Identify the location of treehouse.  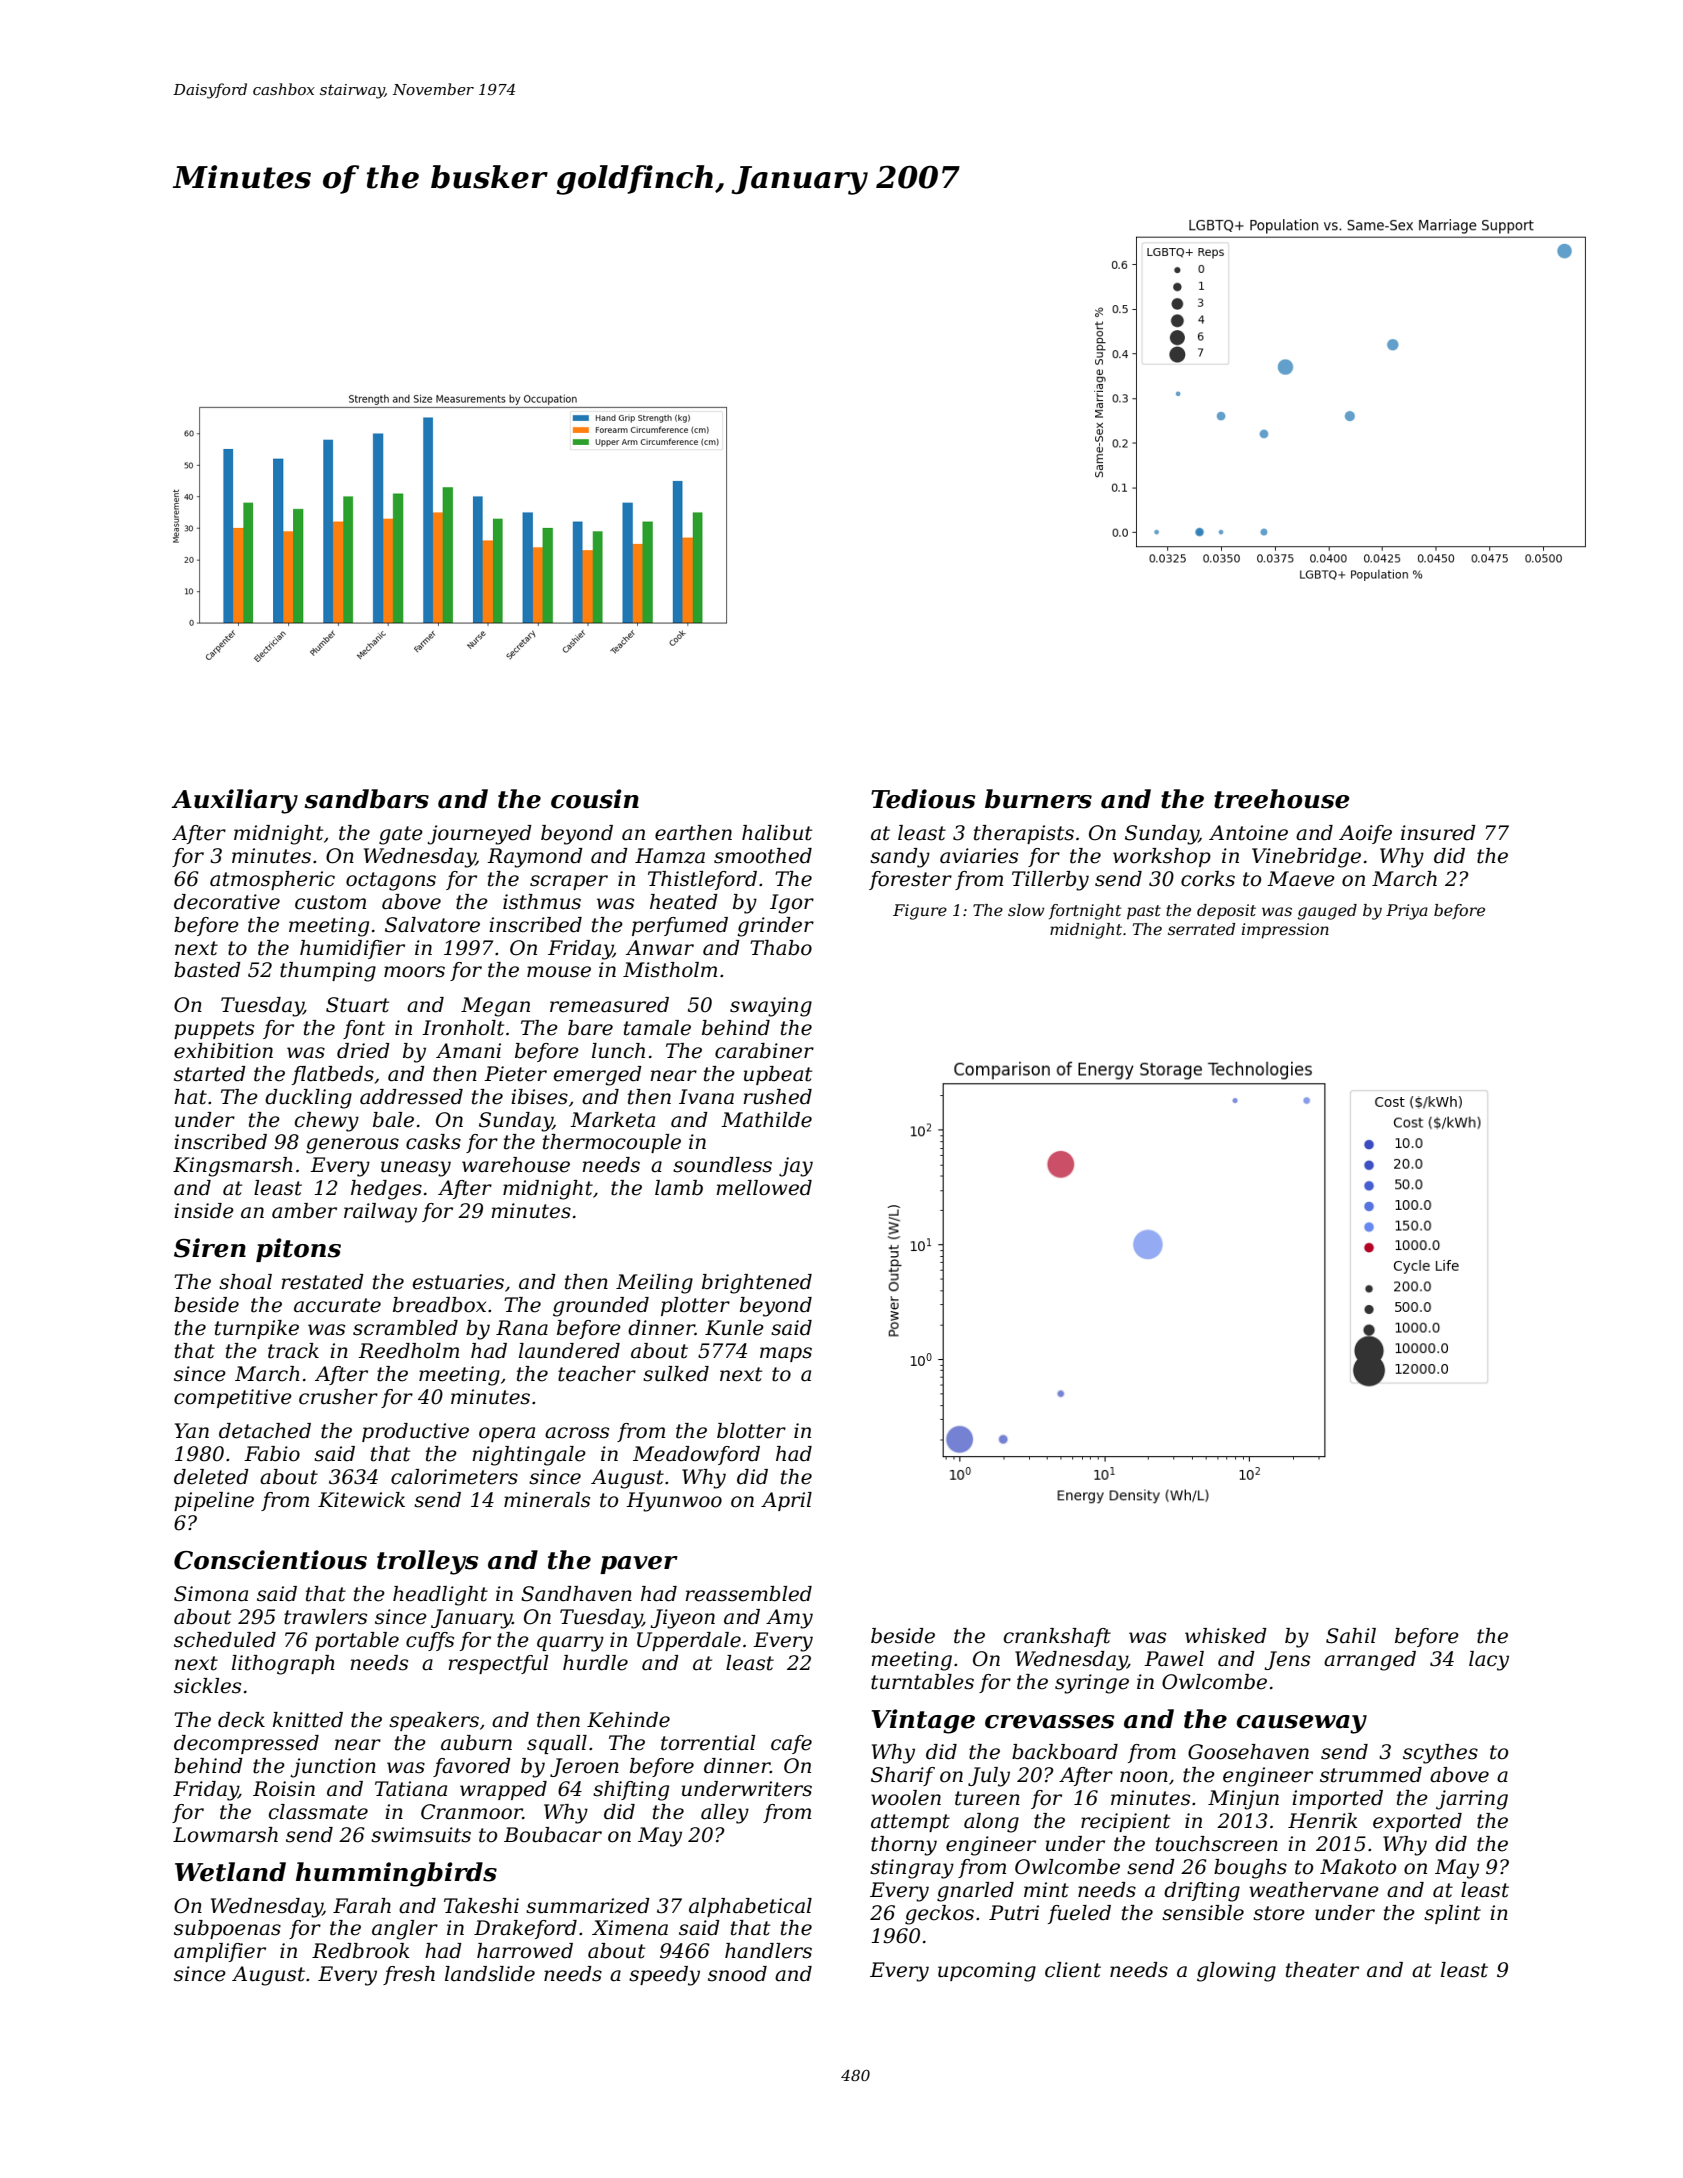
(1282, 799).
